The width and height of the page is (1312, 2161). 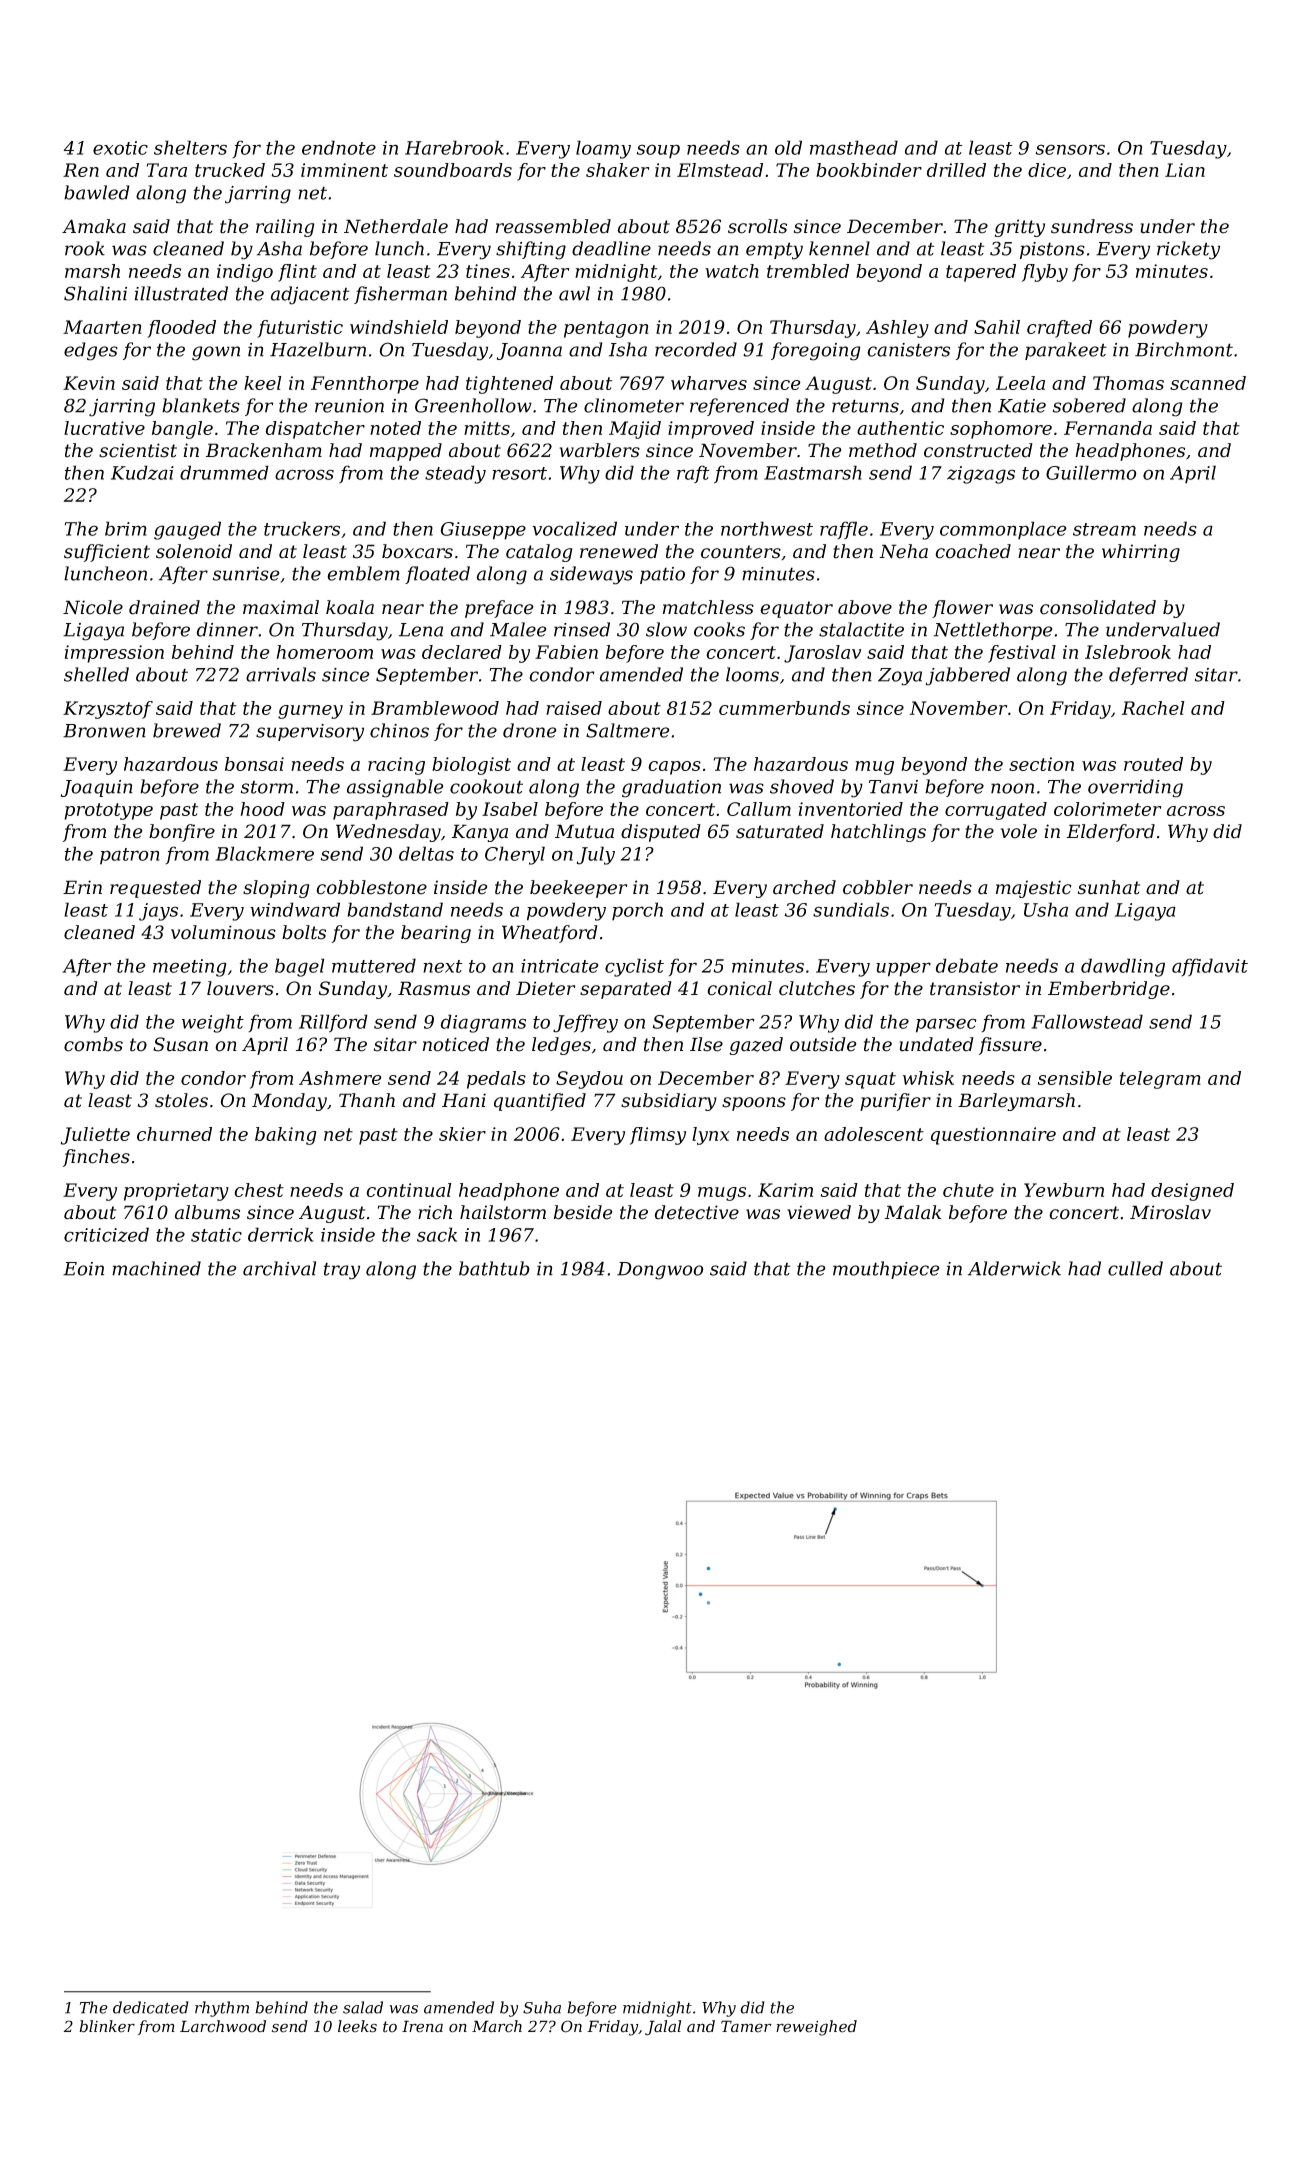 I want to click on dedicated, so click(x=151, y=2007).
